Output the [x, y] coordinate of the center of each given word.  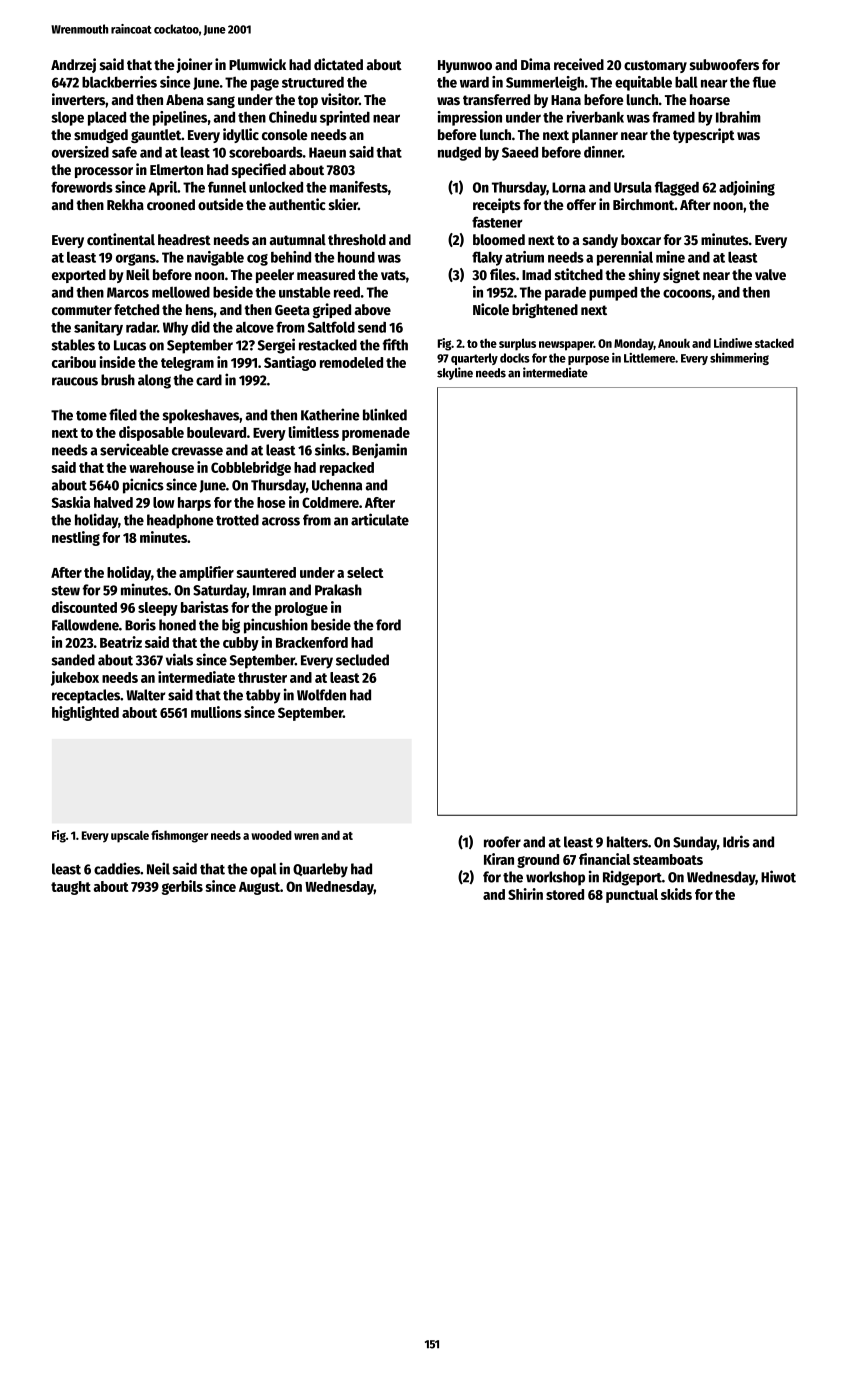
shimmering [739, 359]
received [579, 64]
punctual [632, 896]
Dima [535, 64]
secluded [362, 660]
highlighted [85, 713]
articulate [380, 519]
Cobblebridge [251, 468]
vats [393, 275]
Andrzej [73, 65]
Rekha [125, 204]
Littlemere [650, 358]
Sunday [695, 843]
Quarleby [320, 870]
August [259, 888]
